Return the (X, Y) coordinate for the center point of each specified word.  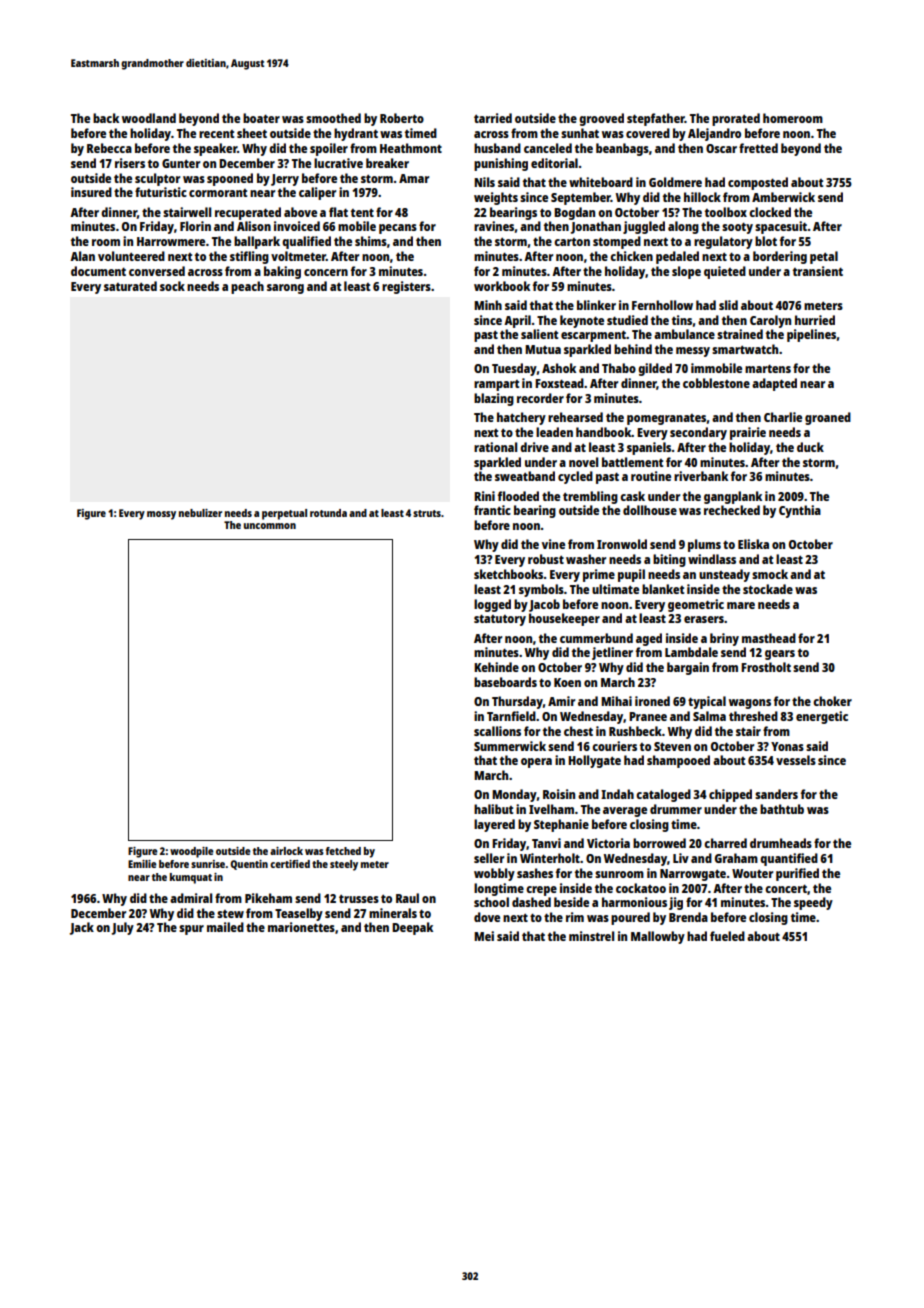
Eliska (753, 544)
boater (261, 118)
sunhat (580, 133)
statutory (500, 620)
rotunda (328, 513)
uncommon (270, 526)
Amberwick (783, 197)
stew (230, 914)
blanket (663, 589)
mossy (161, 515)
